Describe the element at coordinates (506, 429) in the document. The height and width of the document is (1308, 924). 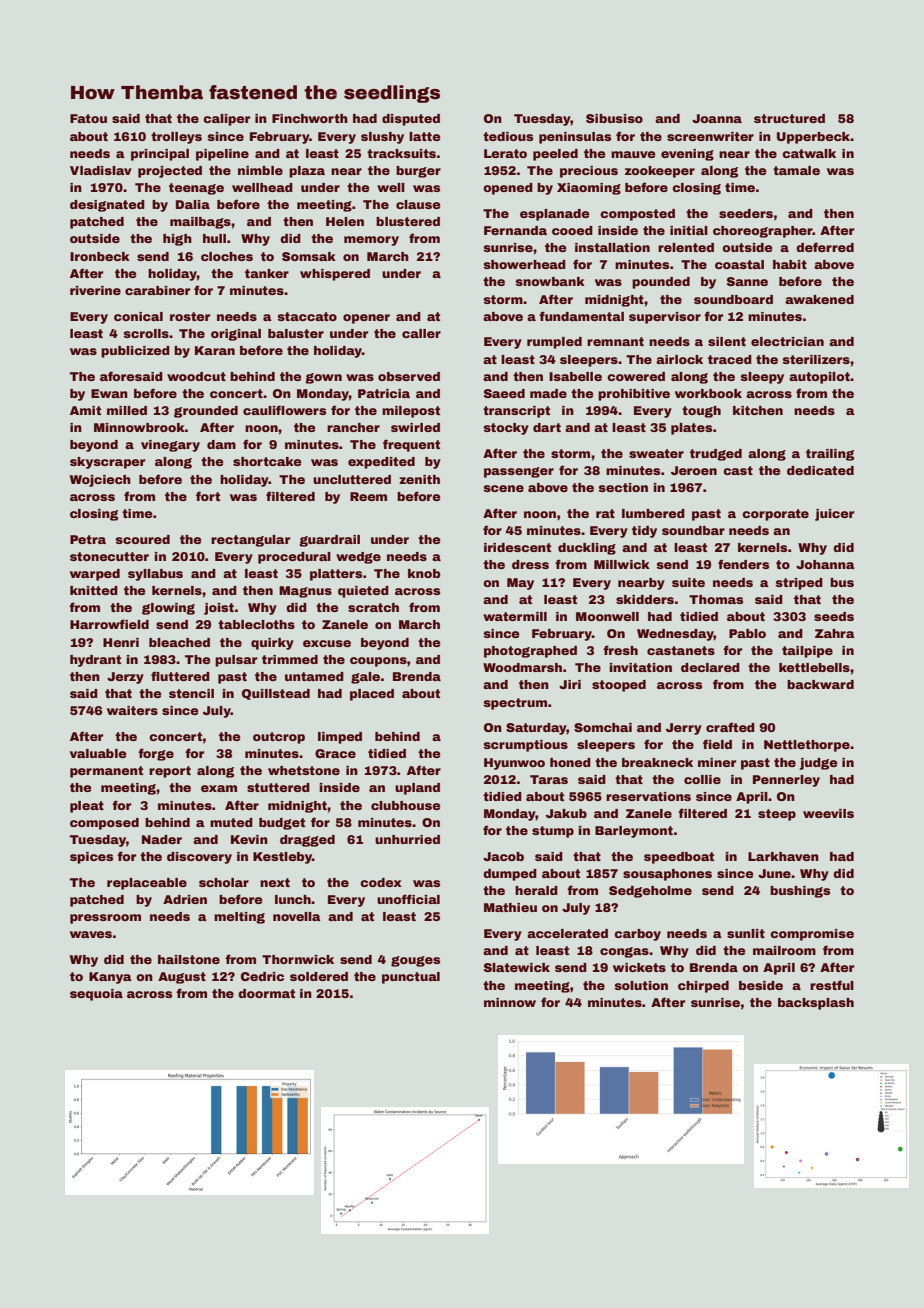
I see `stocky` at that location.
